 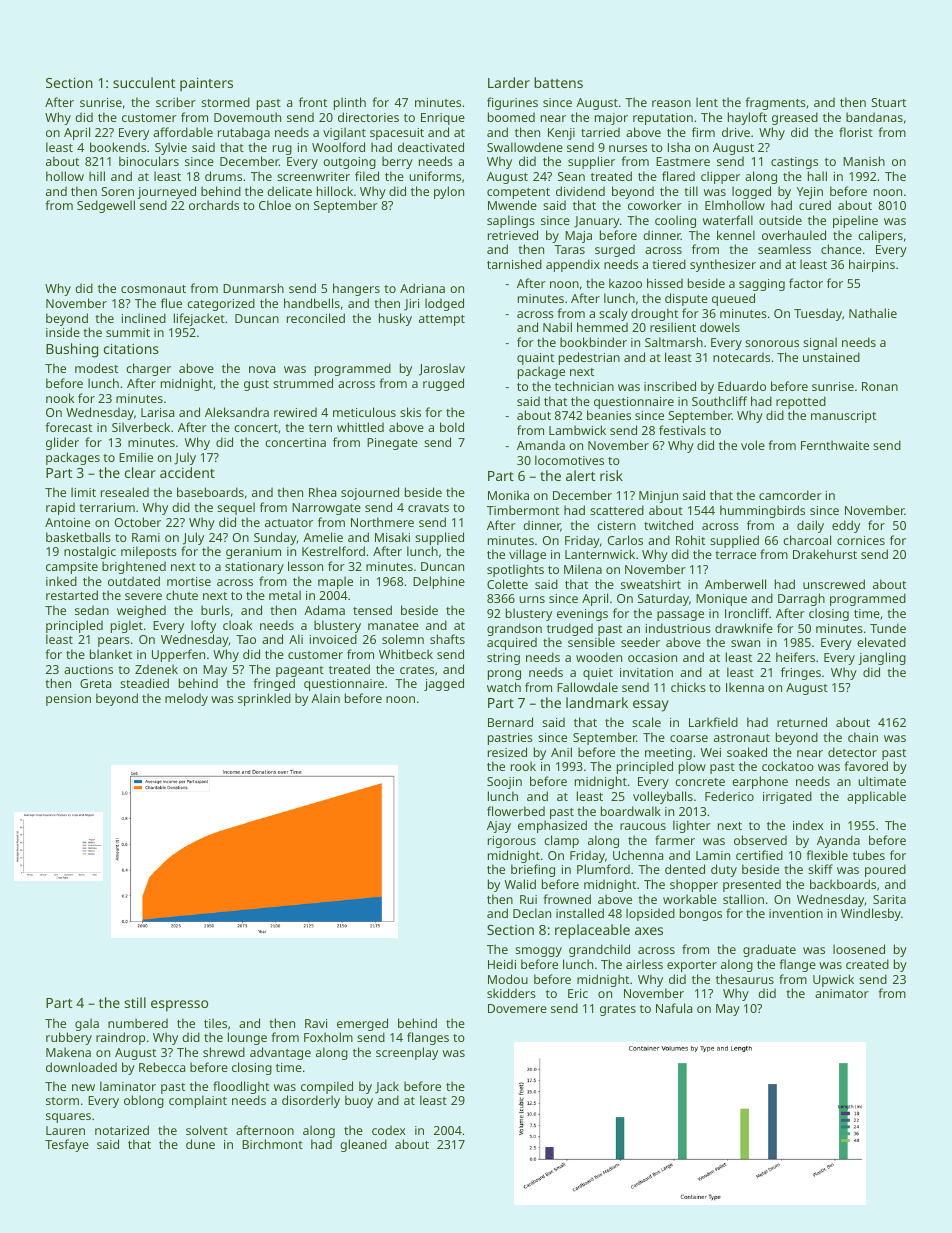 What do you see at coordinates (882, 658) in the page?
I see `jangling` at bounding box center [882, 658].
